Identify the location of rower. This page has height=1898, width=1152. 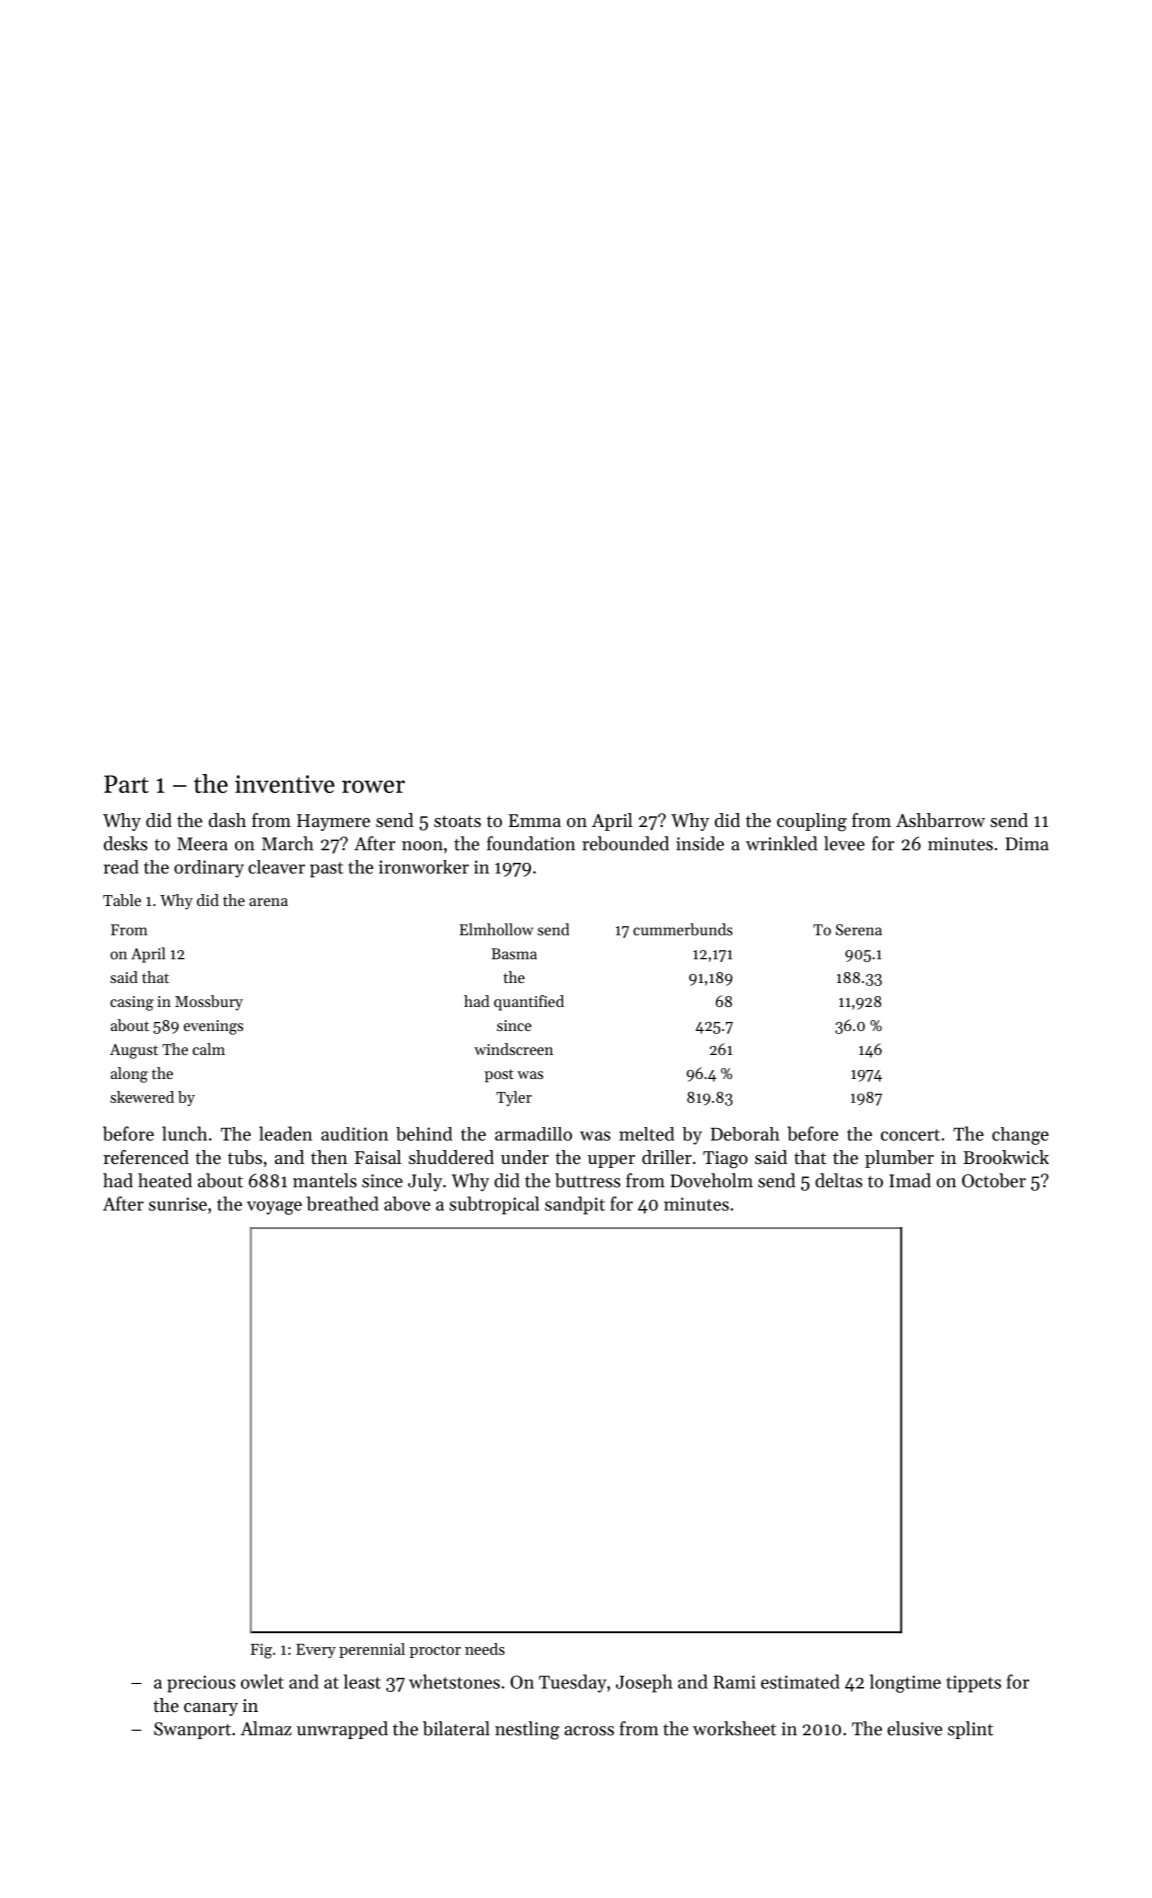
(373, 786).
